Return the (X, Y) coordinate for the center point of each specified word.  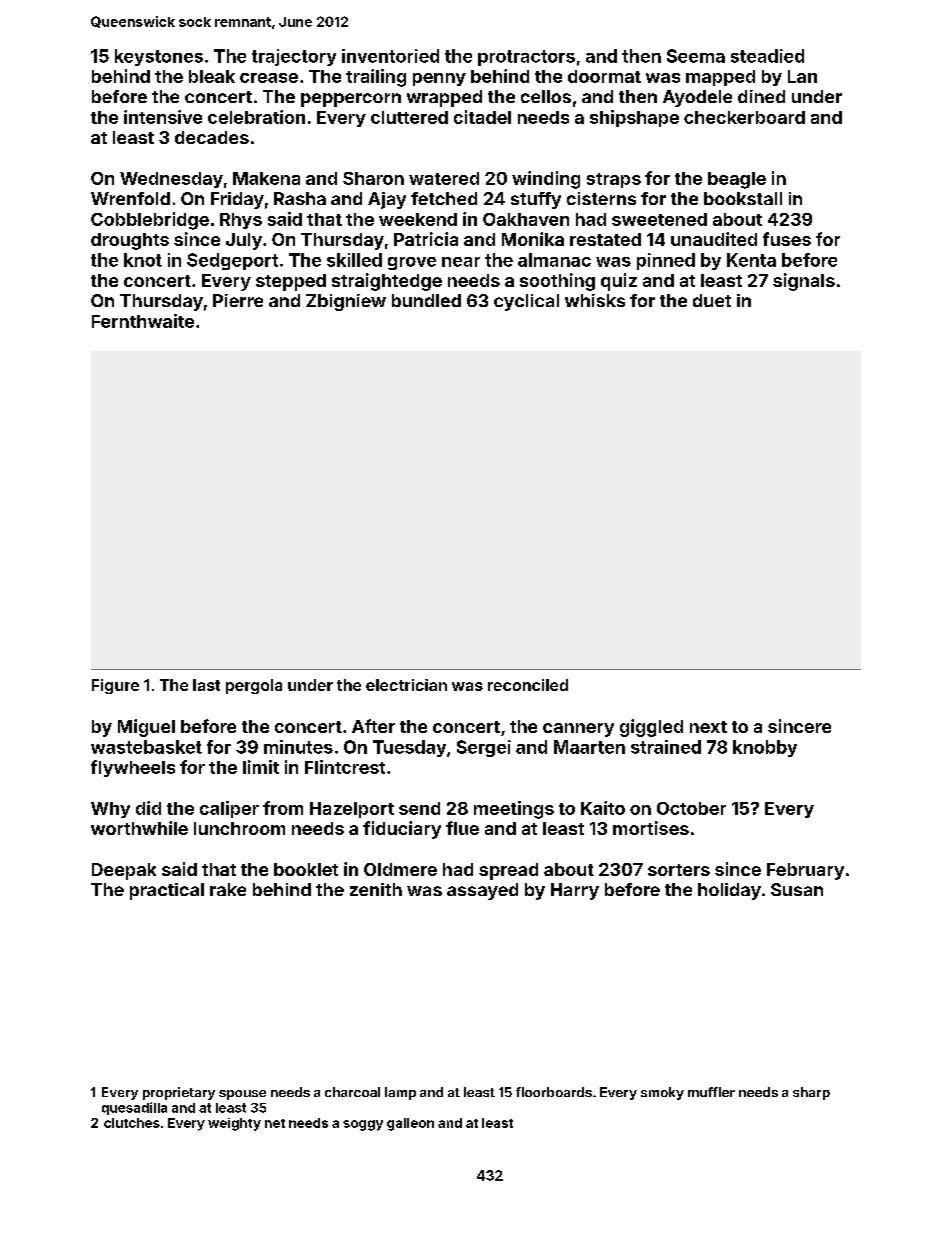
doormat (604, 76)
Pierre (238, 300)
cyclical (526, 302)
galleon (410, 1124)
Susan (797, 889)
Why (110, 810)
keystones (159, 57)
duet (712, 300)
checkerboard (744, 117)
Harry (575, 891)
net (275, 1123)
